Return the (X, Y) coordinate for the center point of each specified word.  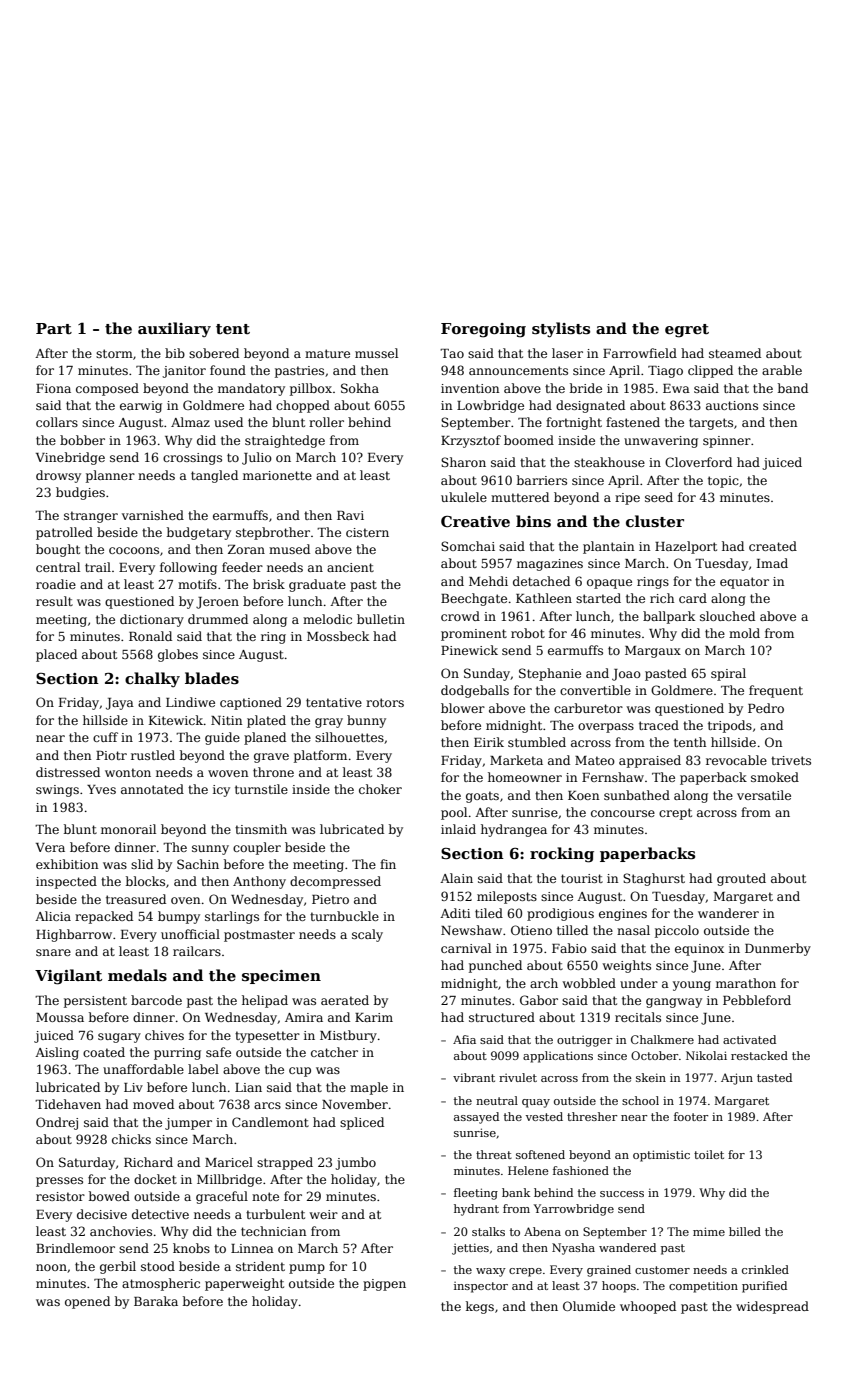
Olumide (589, 1306)
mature (327, 353)
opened (87, 1302)
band (793, 388)
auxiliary (174, 330)
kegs (480, 1307)
